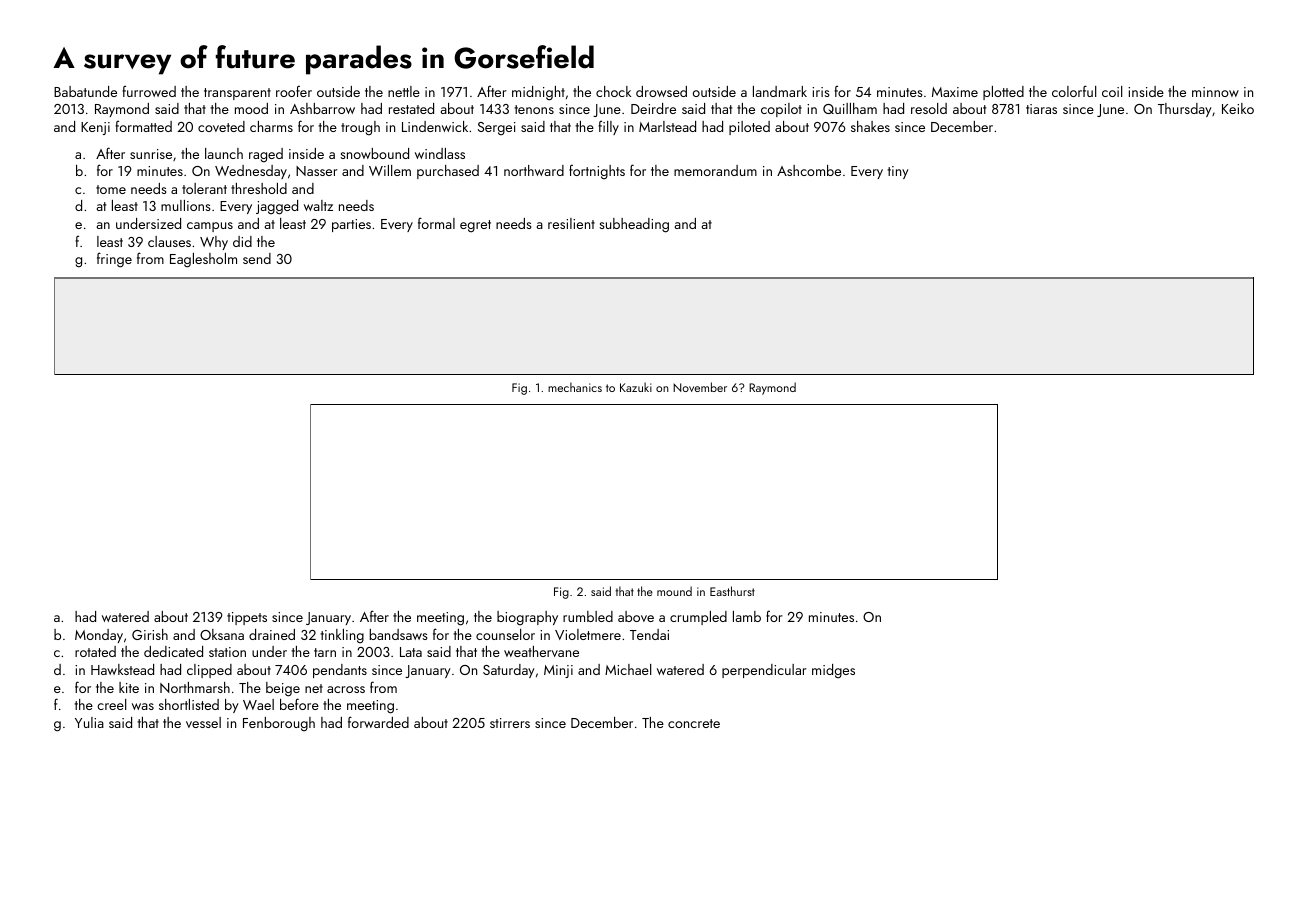 Image resolution: width=1308 pixels, height=924 pixels. What do you see at coordinates (247, 618) in the image?
I see `tippets` at bounding box center [247, 618].
